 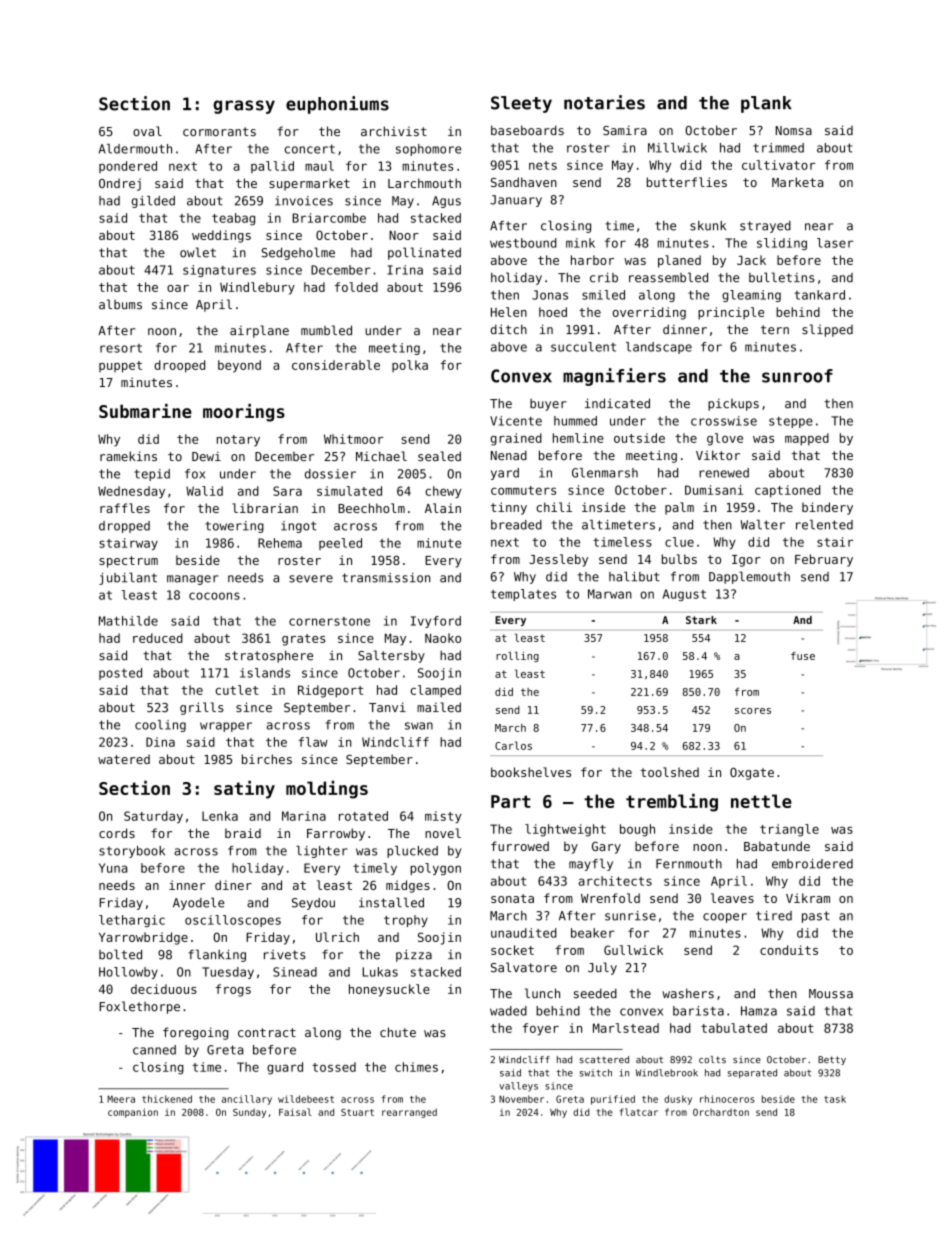 What do you see at coordinates (120, 304) in the page?
I see `albums` at bounding box center [120, 304].
